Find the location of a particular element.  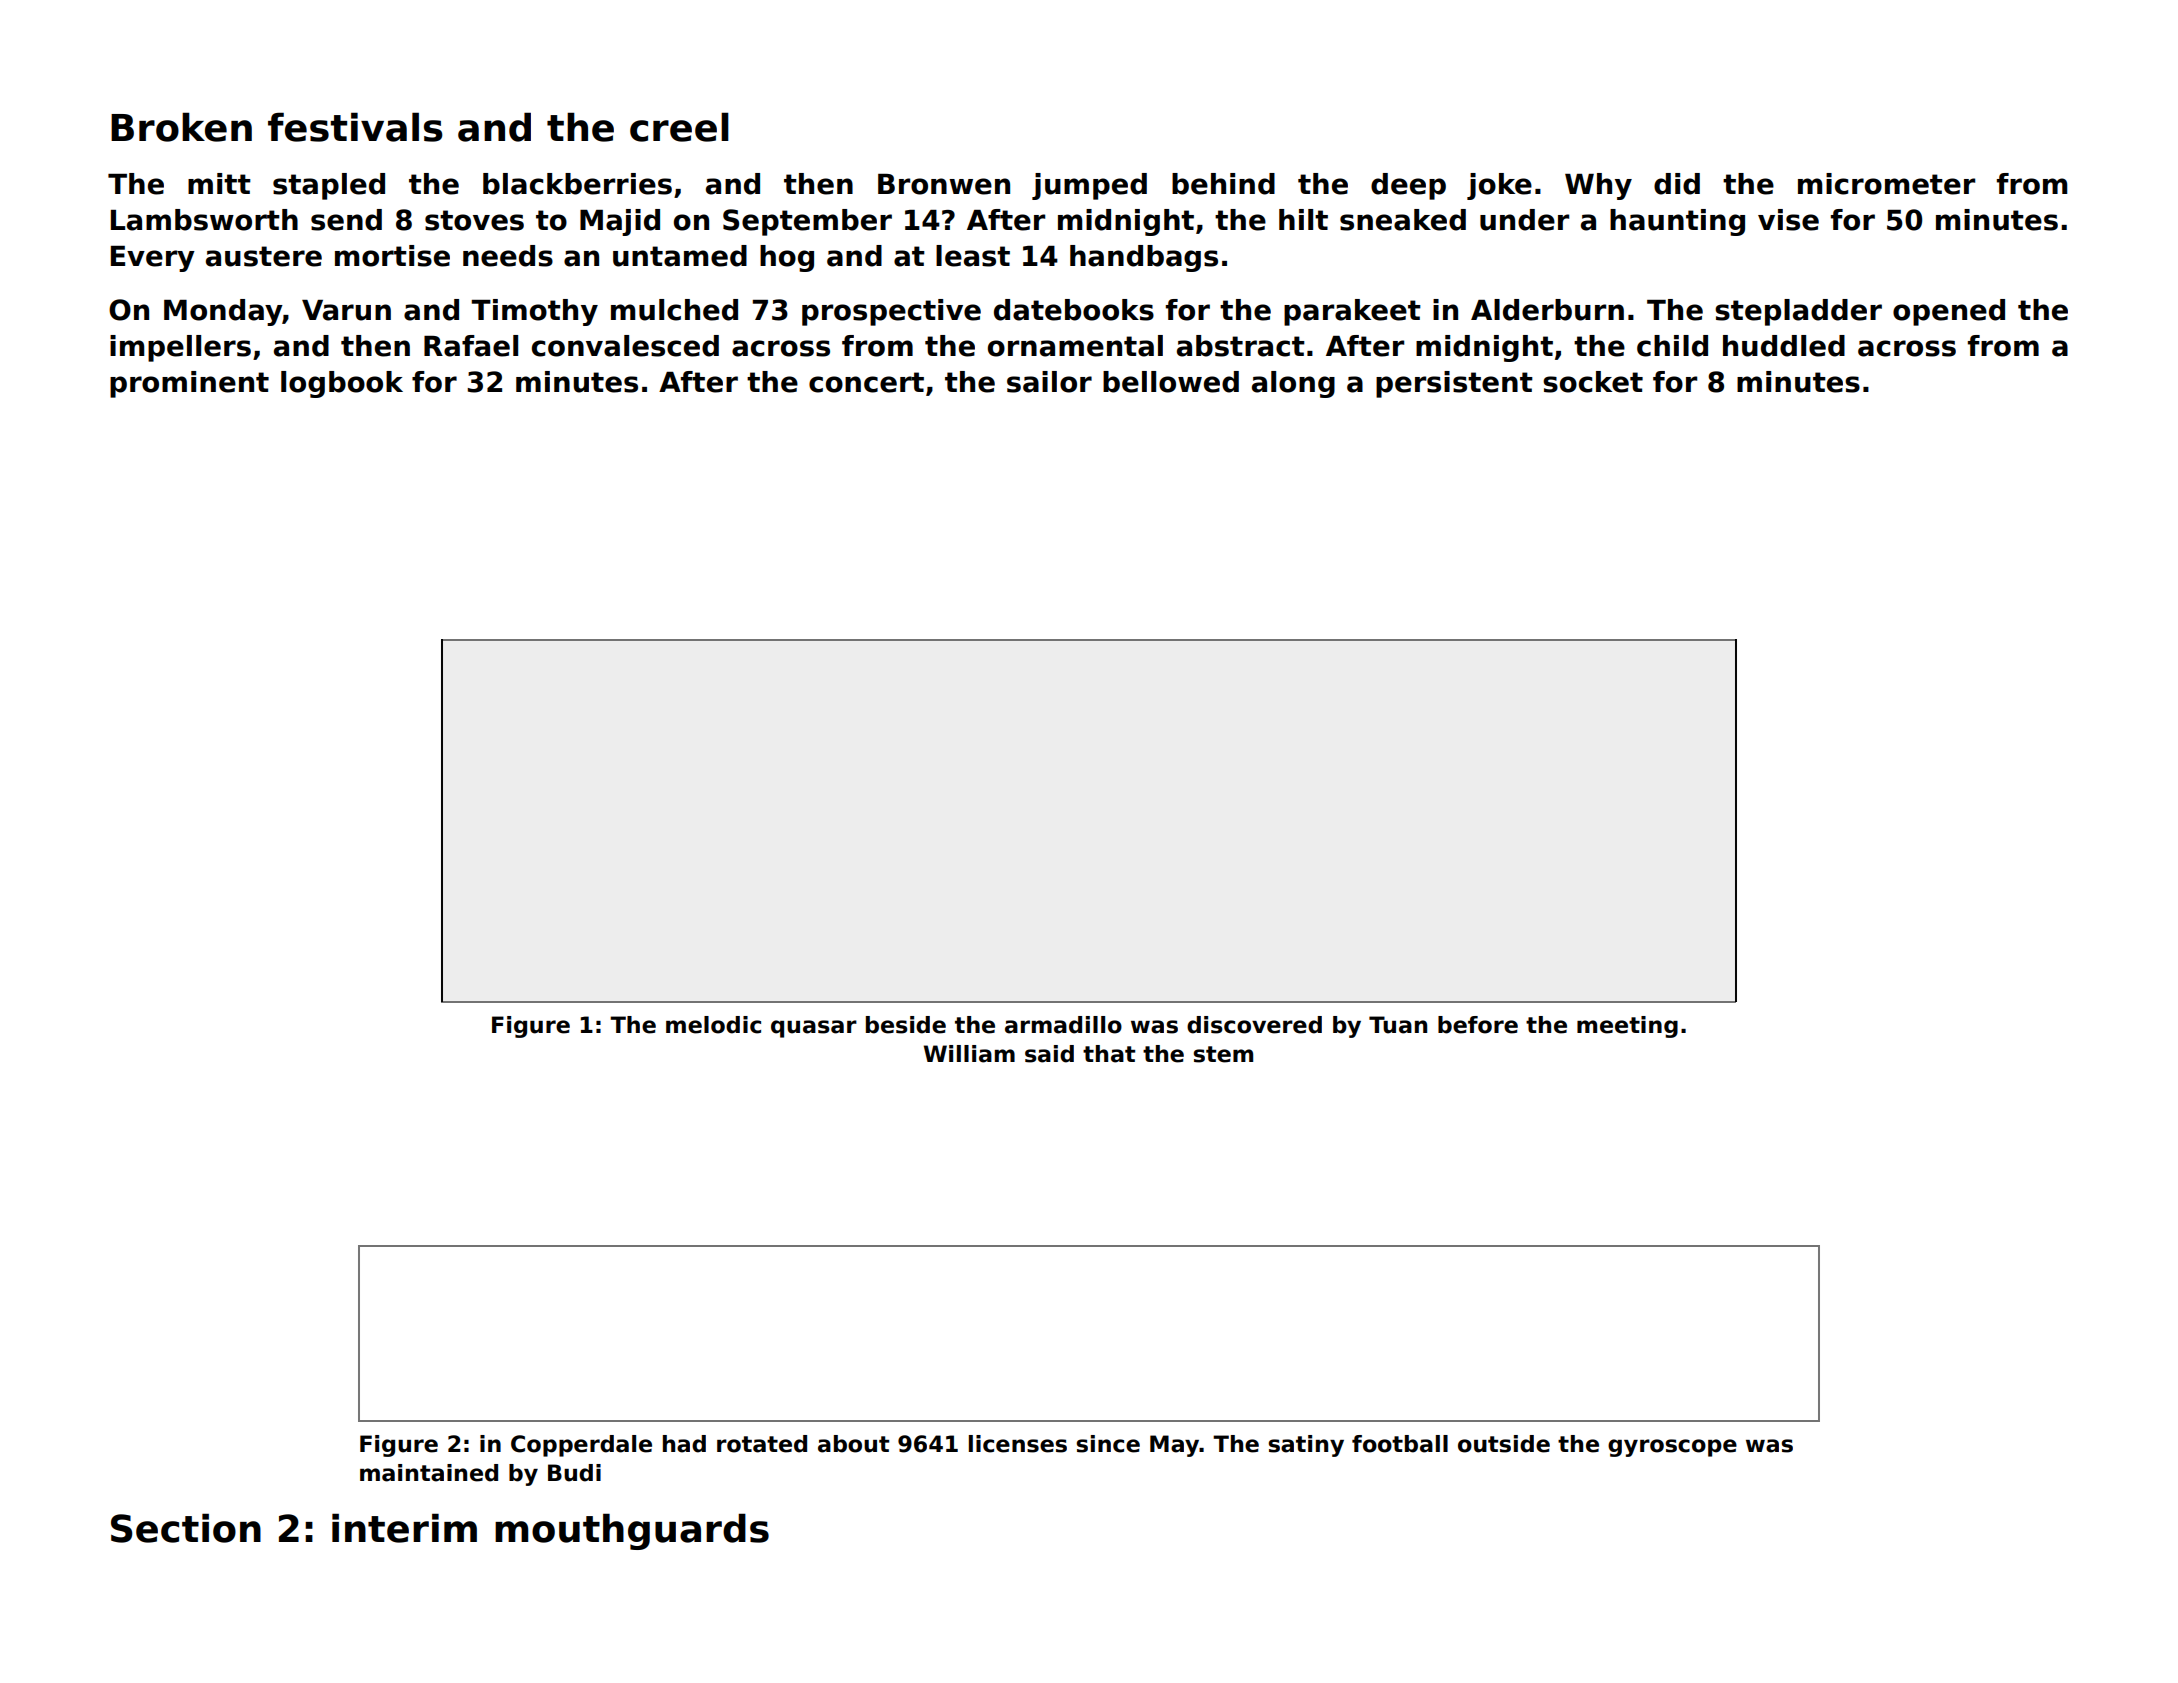

interim is located at coordinates (404, 1528).
